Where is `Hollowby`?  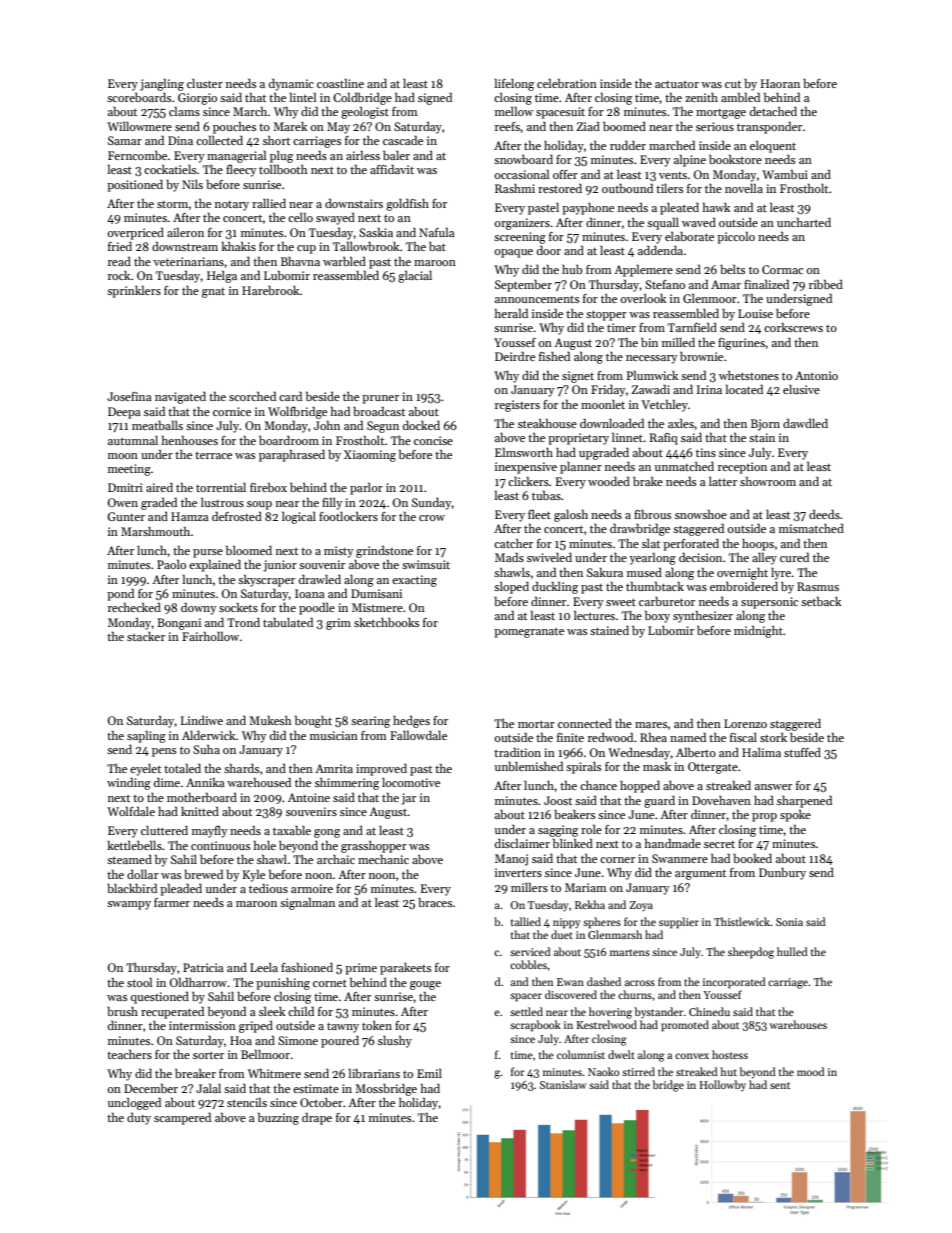 Hollowby is located at coordinates (722, 1085).
